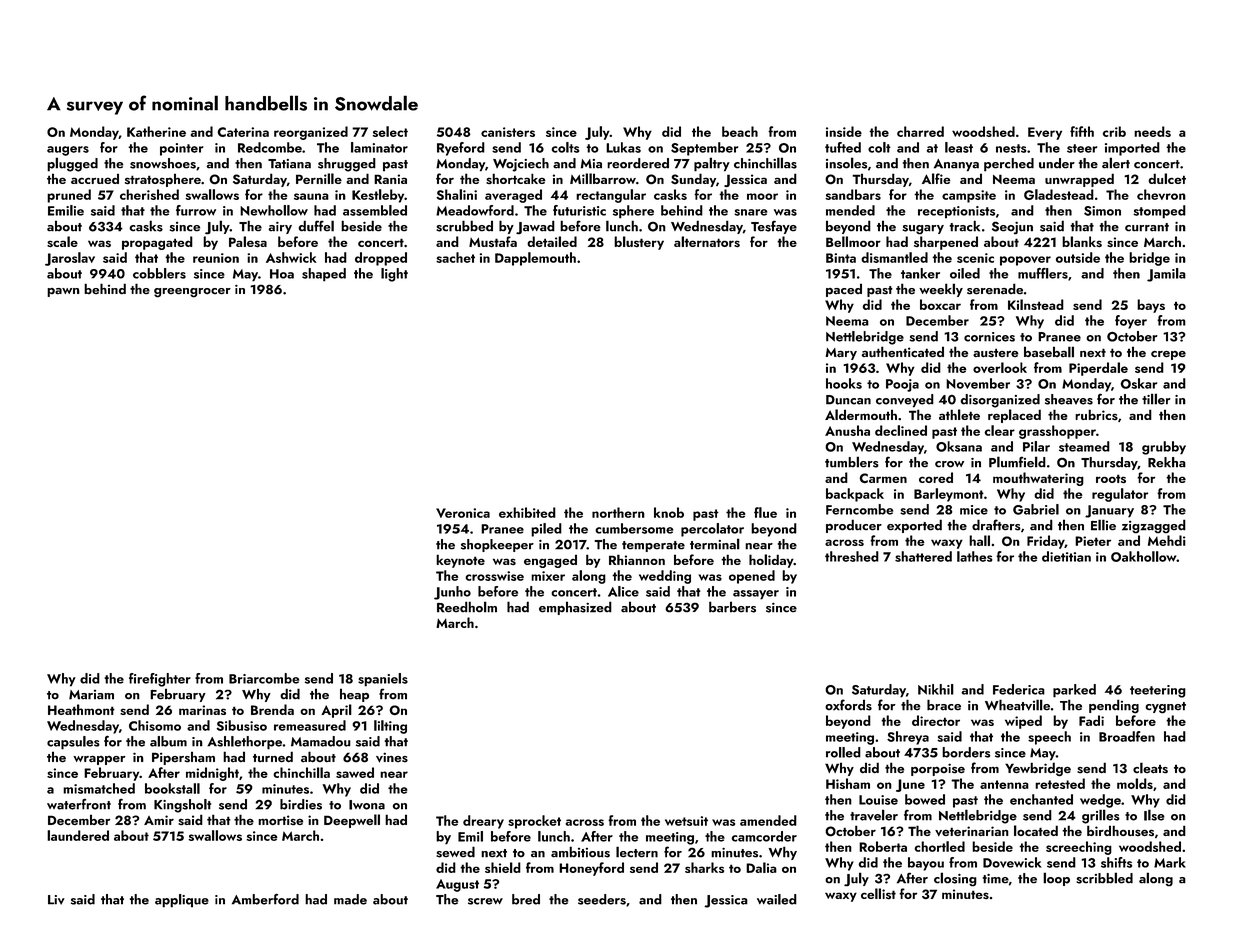 The image size is (1233, 952). I want to click on shield, so click(503, 867).
